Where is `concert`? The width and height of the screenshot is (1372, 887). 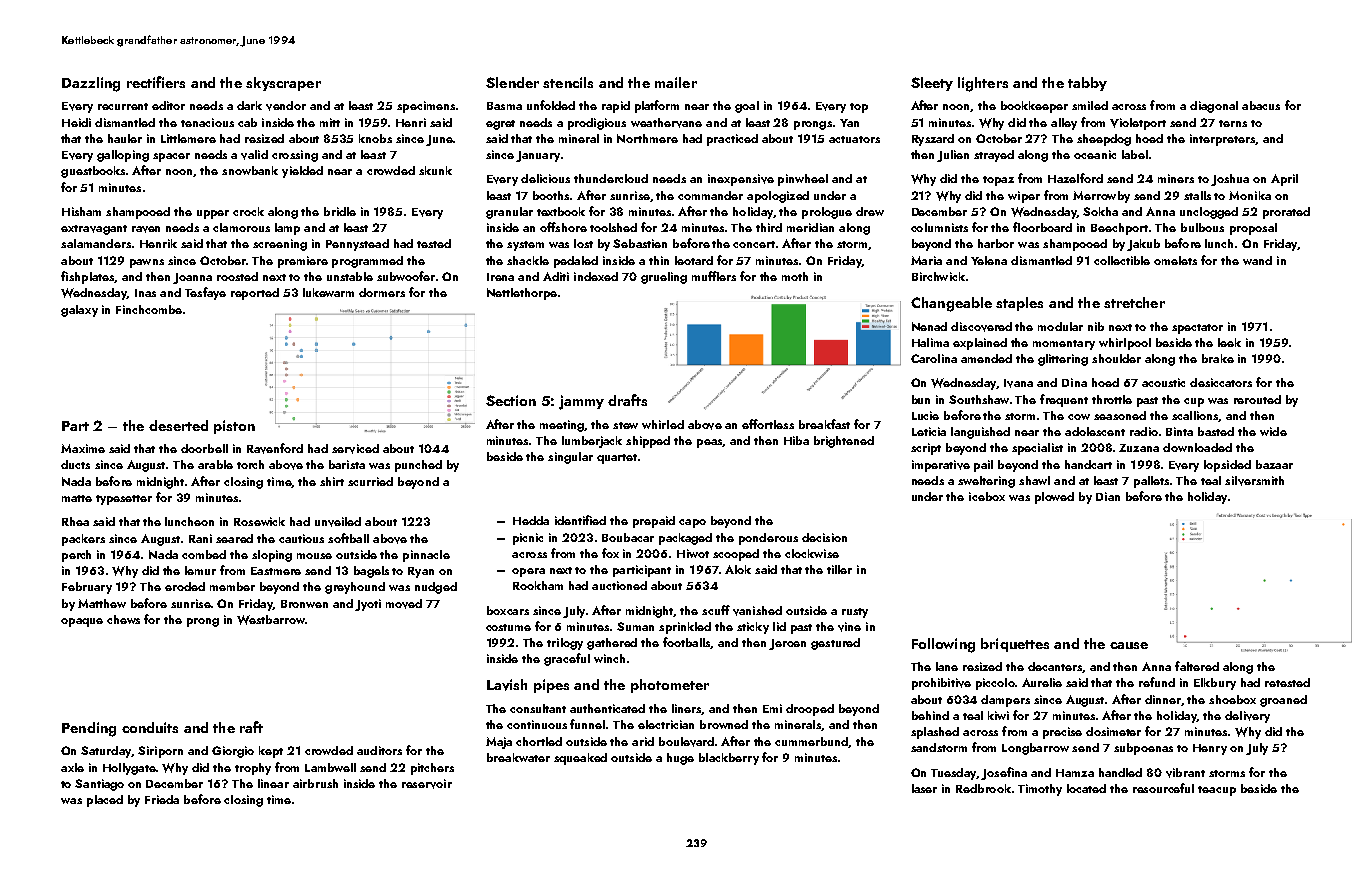 concert is located at coordinates (754, 244).
